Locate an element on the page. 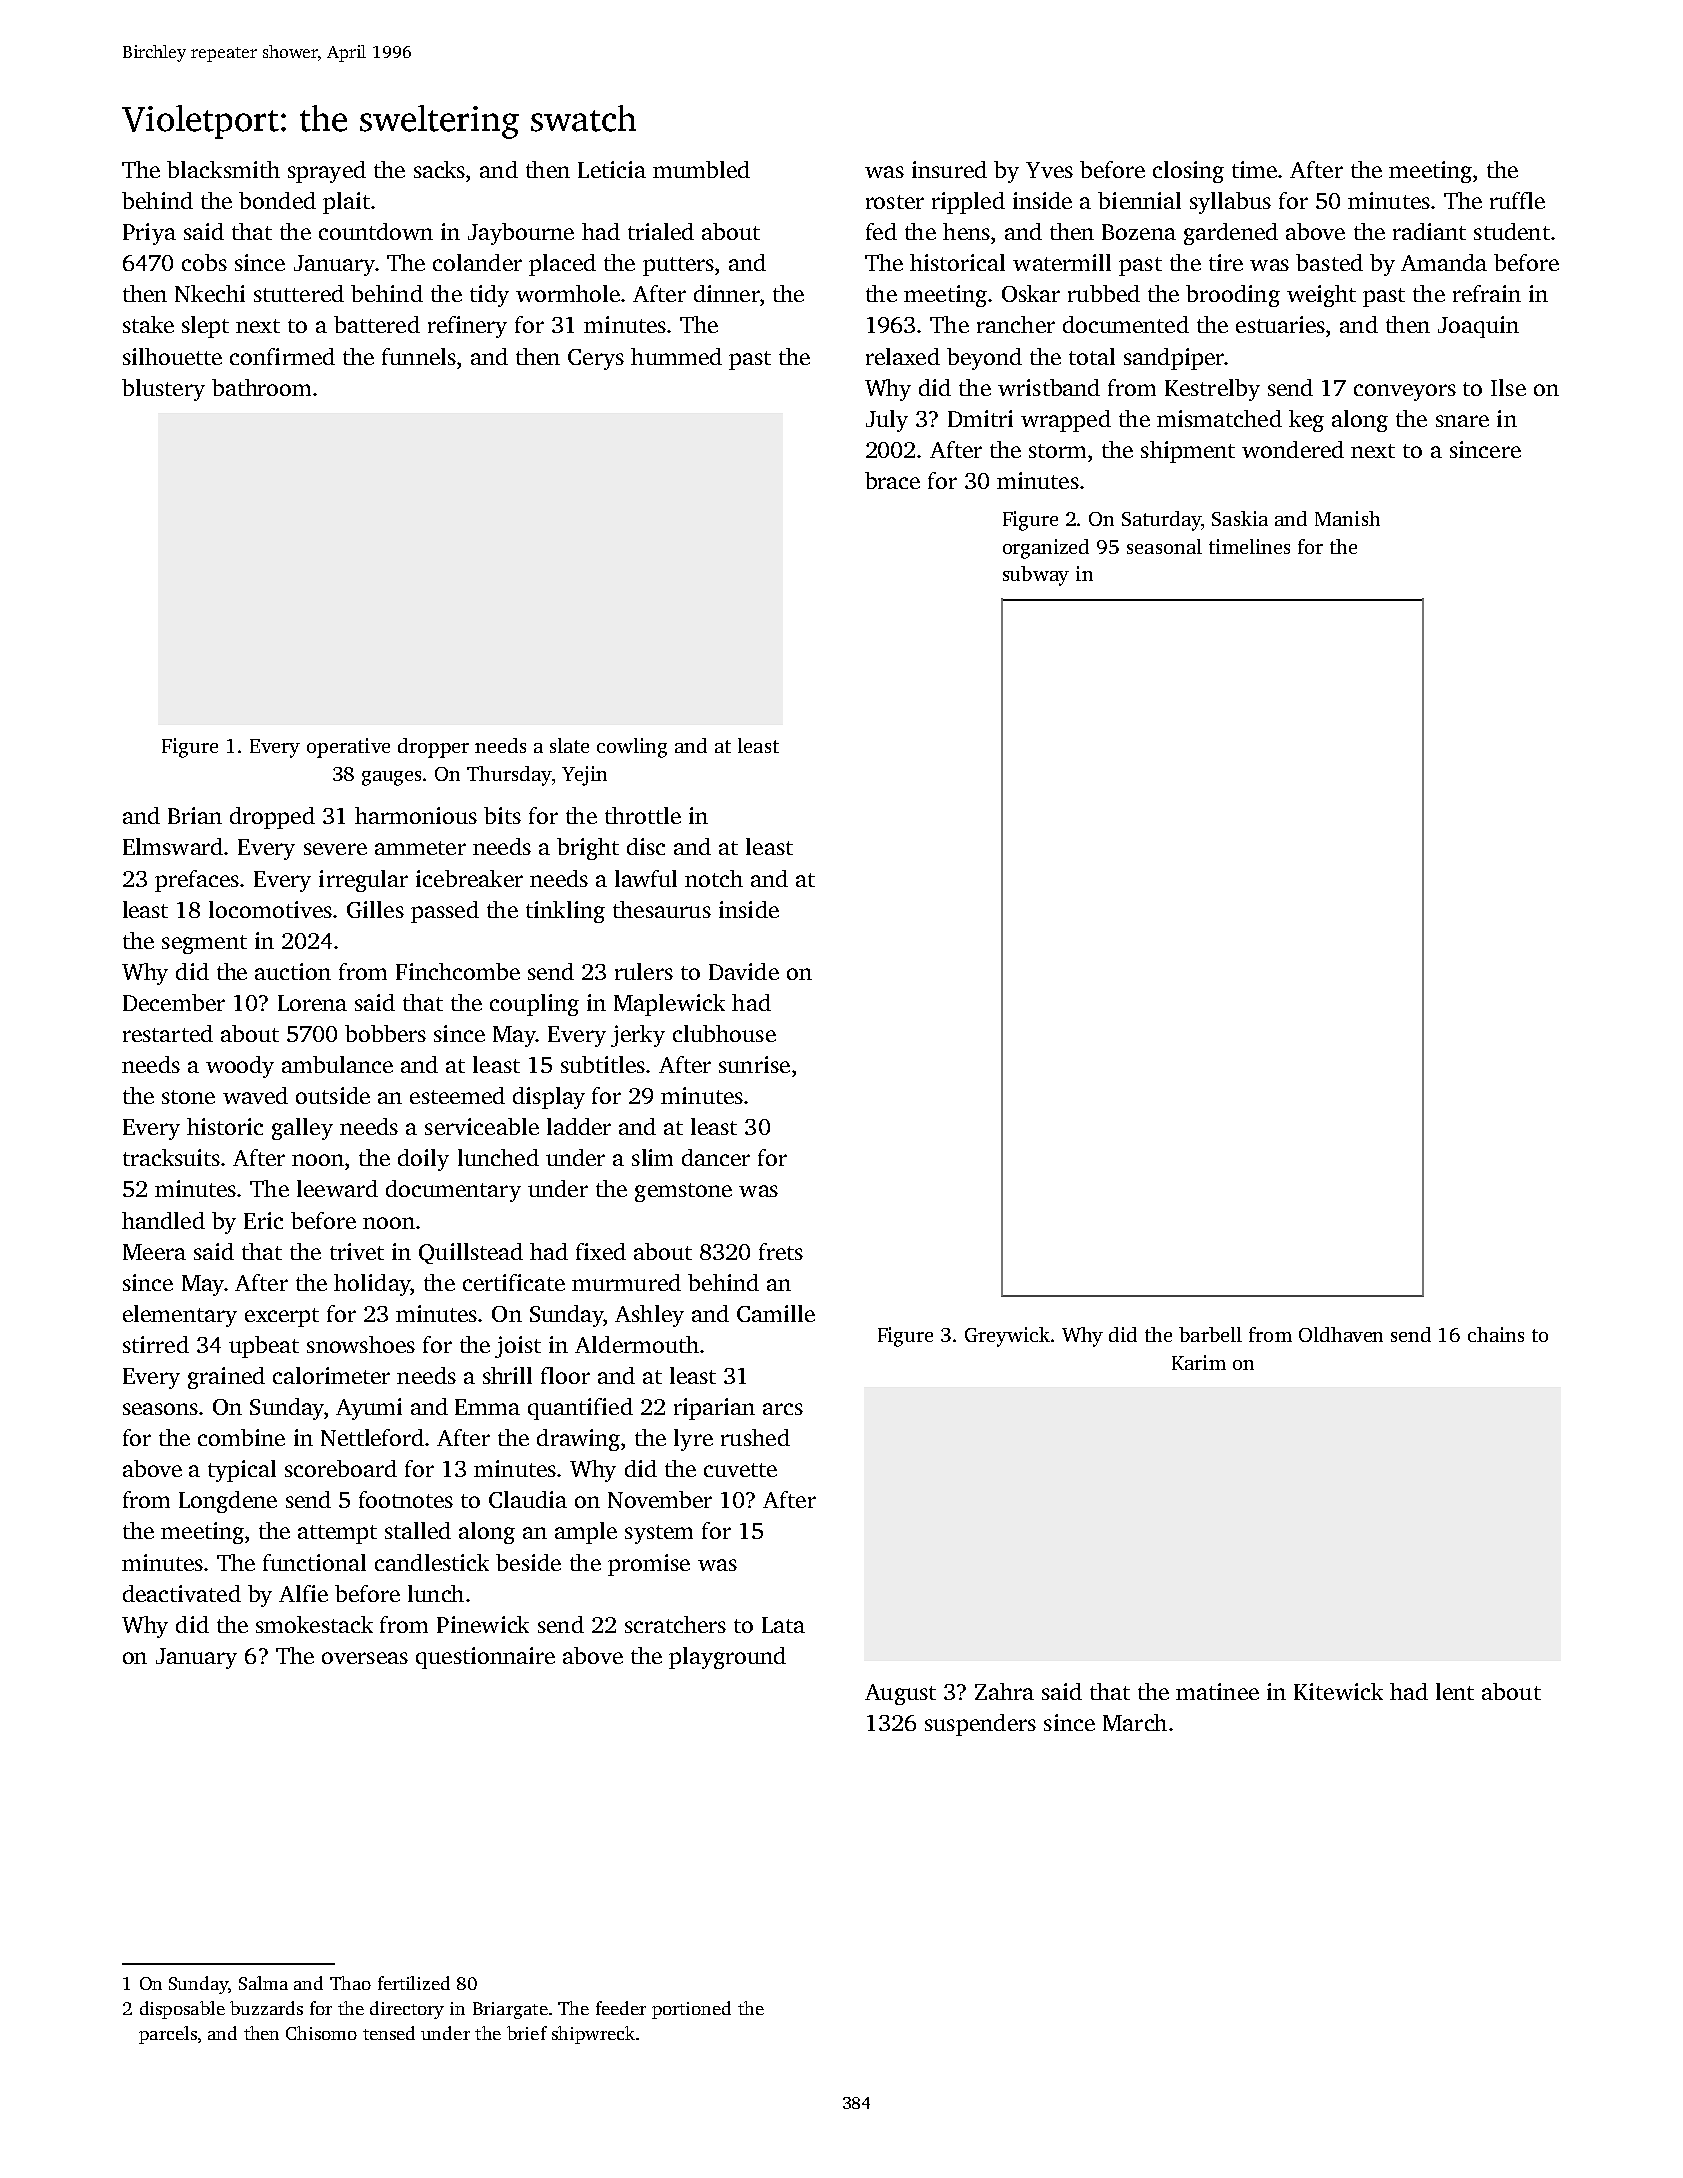 The height and width of the page is (2178, 1683). dropper is located at coordinates (433, 748).
